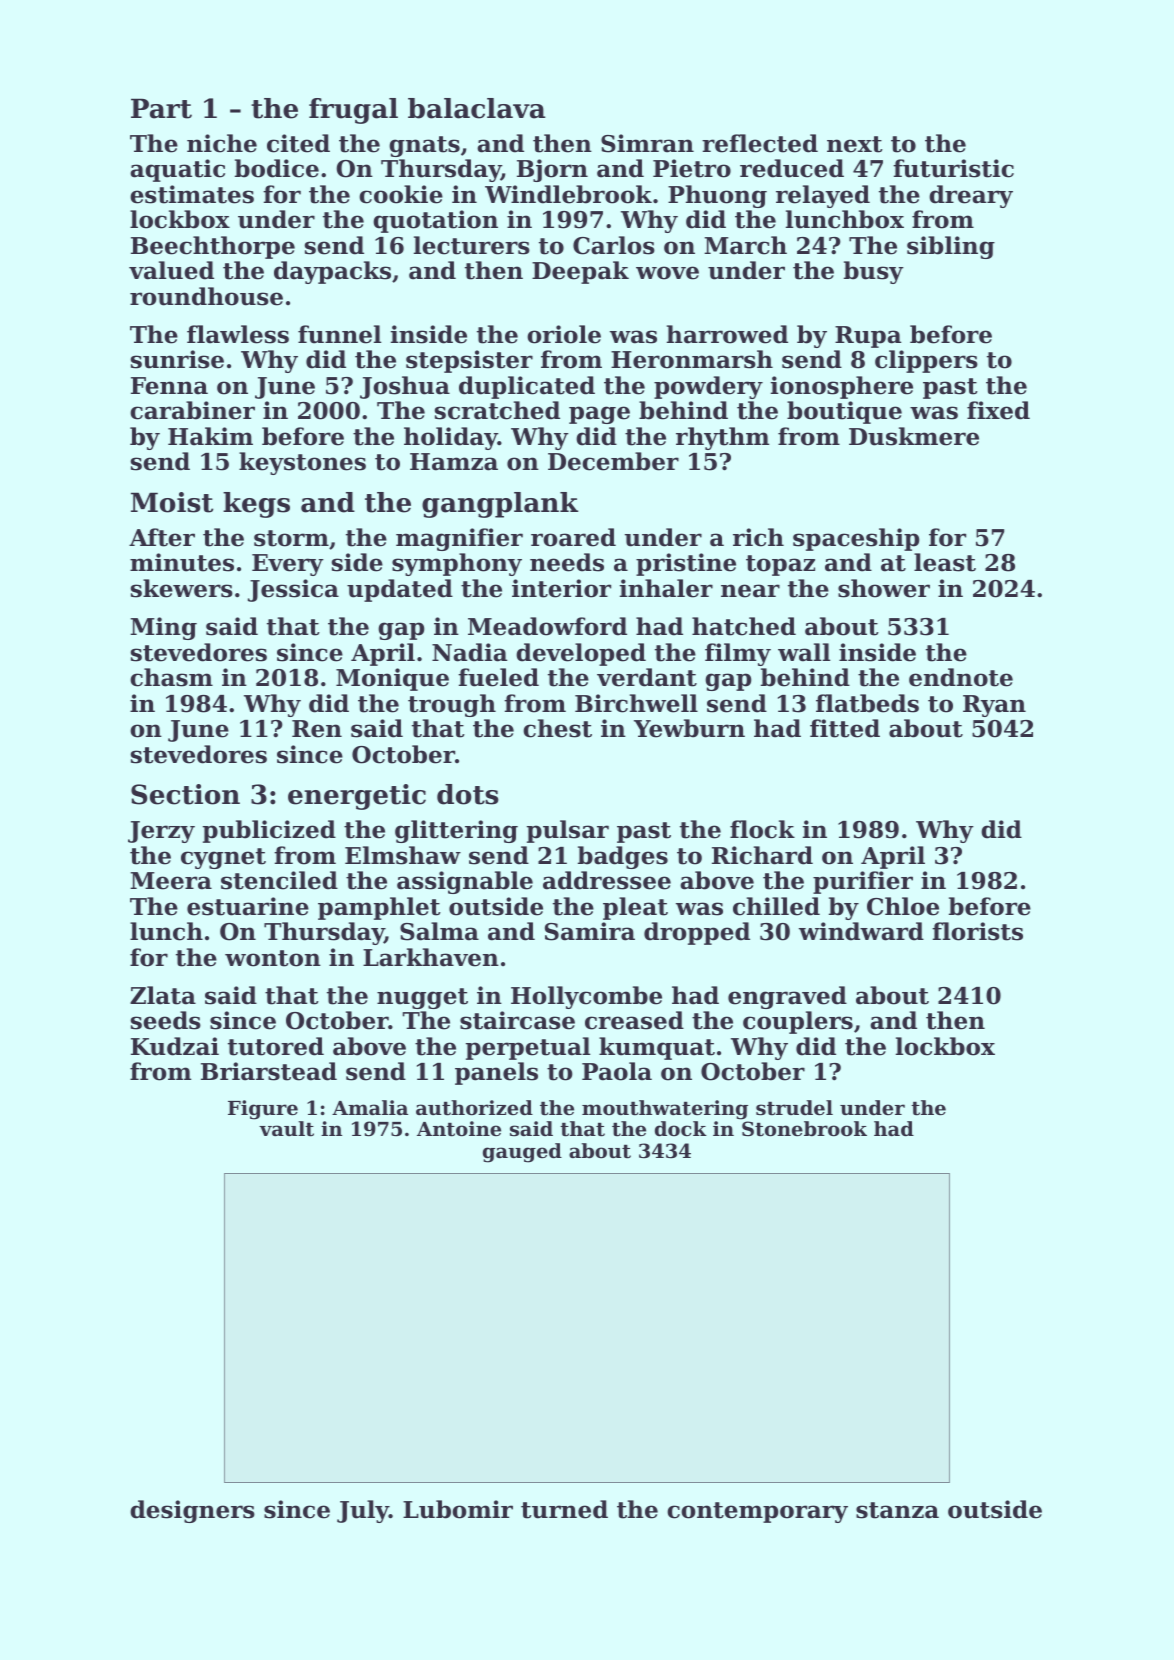 Image resolution: width=1174 pixels, height=1660 pixels. I want to click on Part, so click(161, 108).
